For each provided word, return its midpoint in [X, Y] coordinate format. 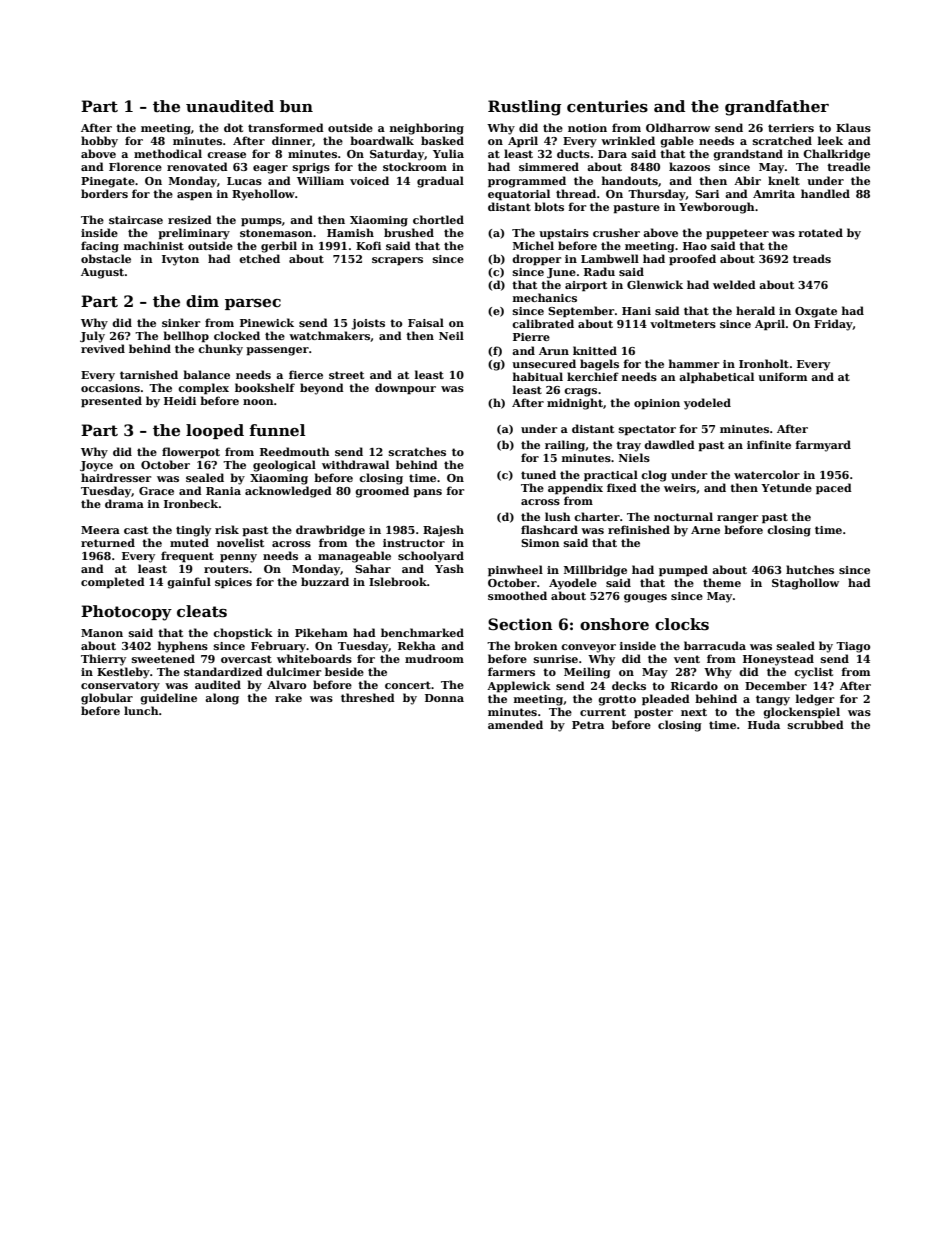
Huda [764, 724]
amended [515, 724]
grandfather [777, 108]
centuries [607, 106]
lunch [141, 710]
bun [296, 106]
